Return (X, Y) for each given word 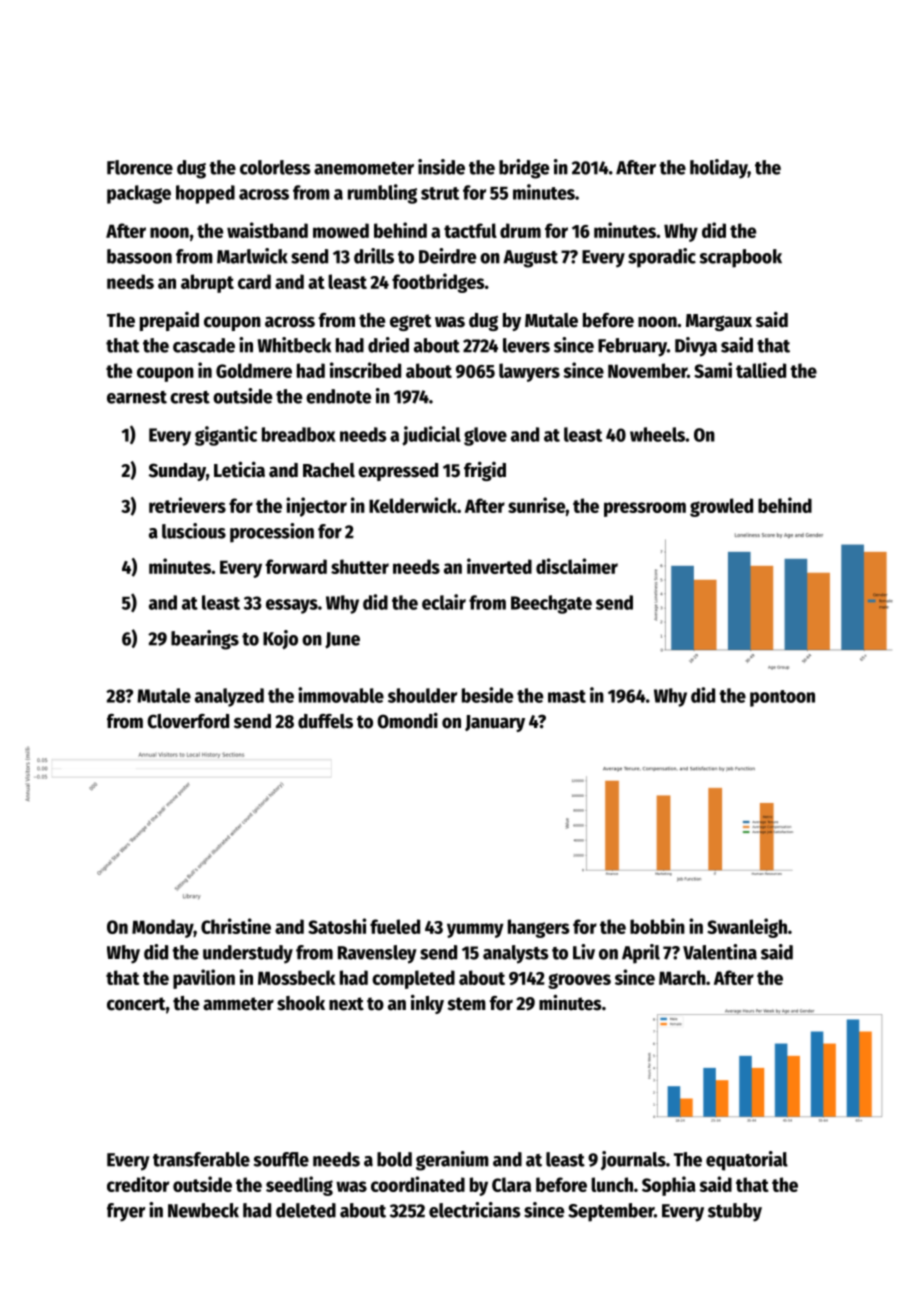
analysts (516, 954)
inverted (499, 566)
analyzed (229, 697)
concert (136, 1004)
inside (441, 167)
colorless (275, 167)
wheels (657, 434)
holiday (719, 169)
